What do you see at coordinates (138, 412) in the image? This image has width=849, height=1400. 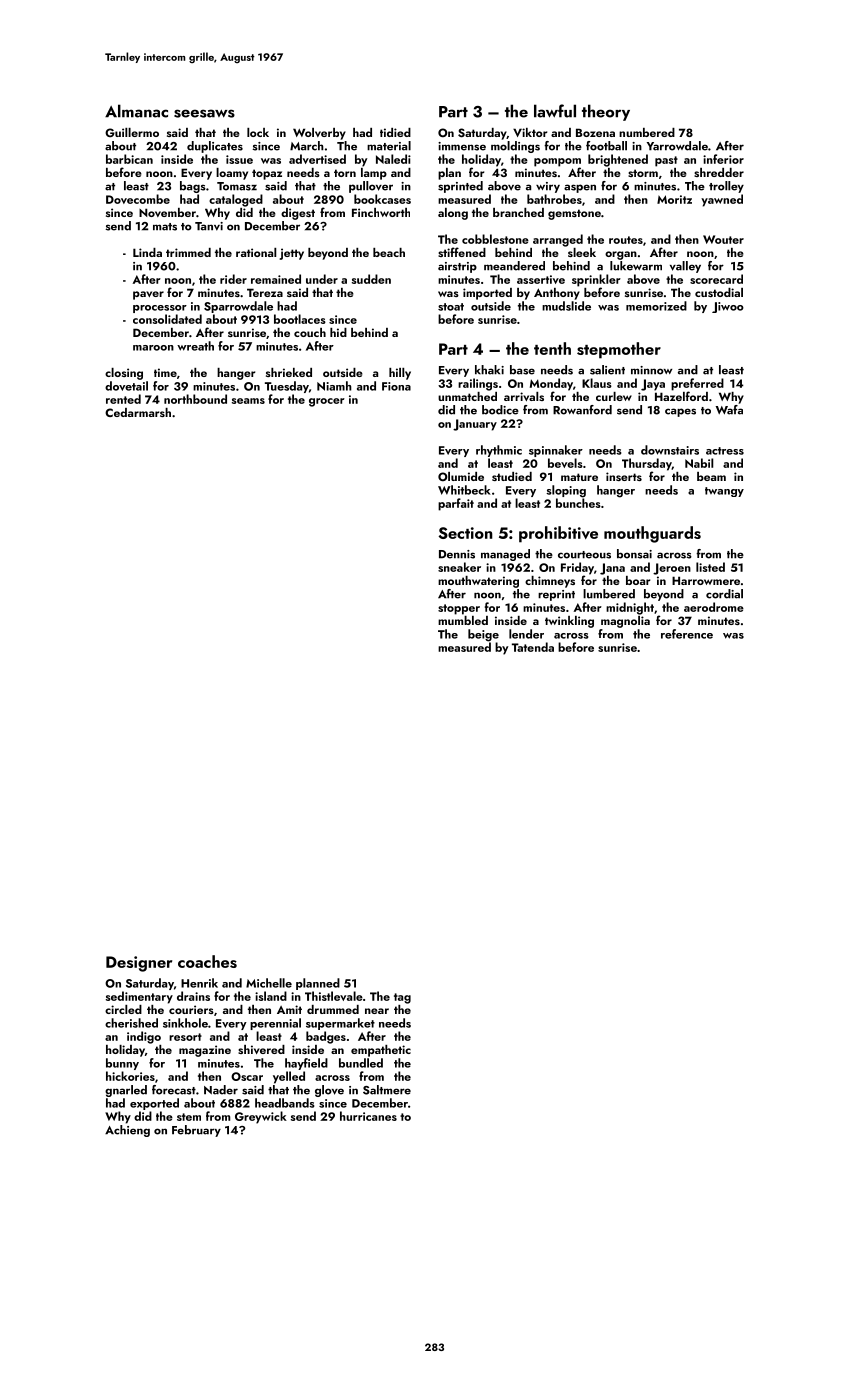 I see `Cedarmarsh` at bounding box center [138, 412].
